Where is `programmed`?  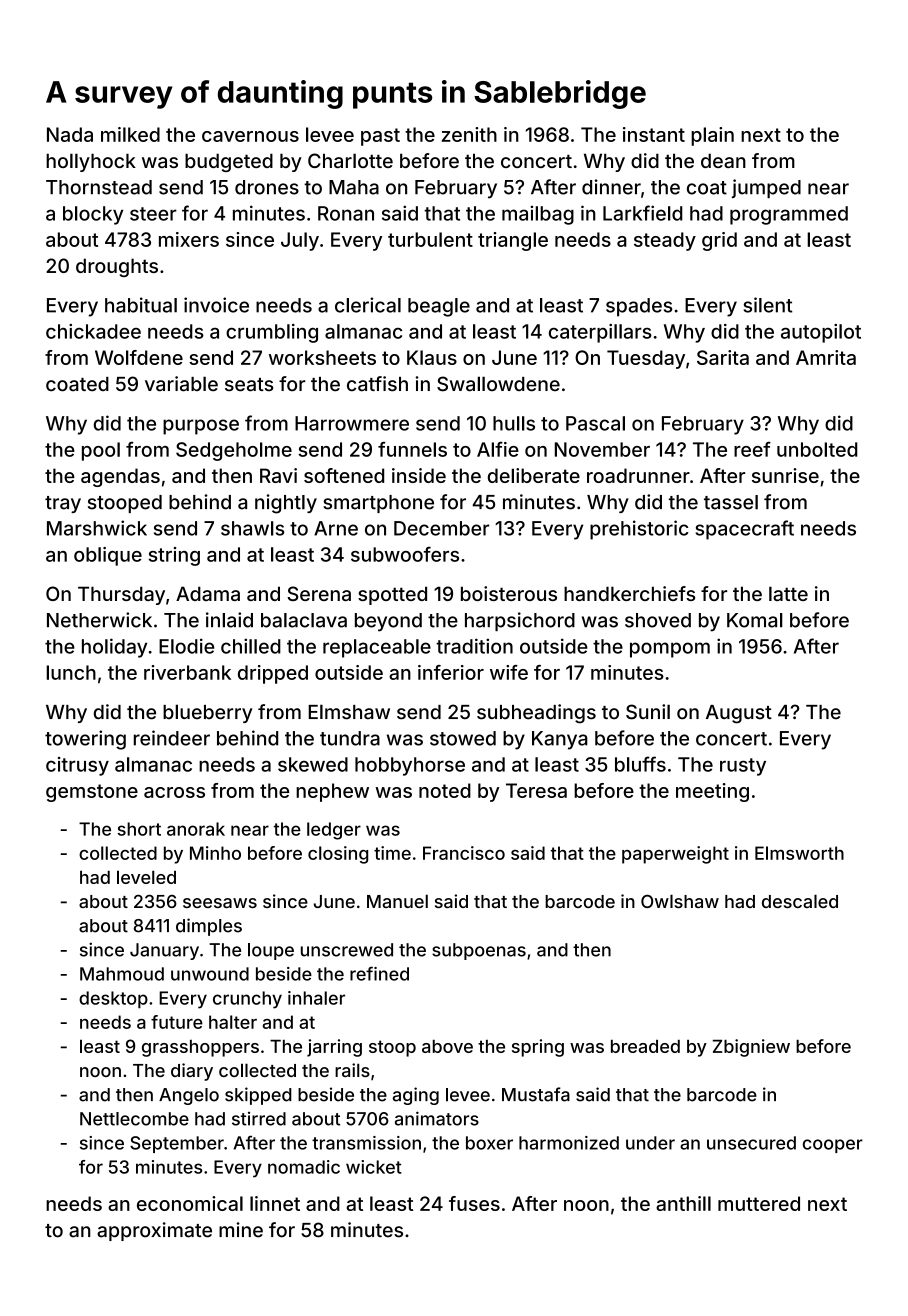
programmed is located at coordinates (789, 215).
